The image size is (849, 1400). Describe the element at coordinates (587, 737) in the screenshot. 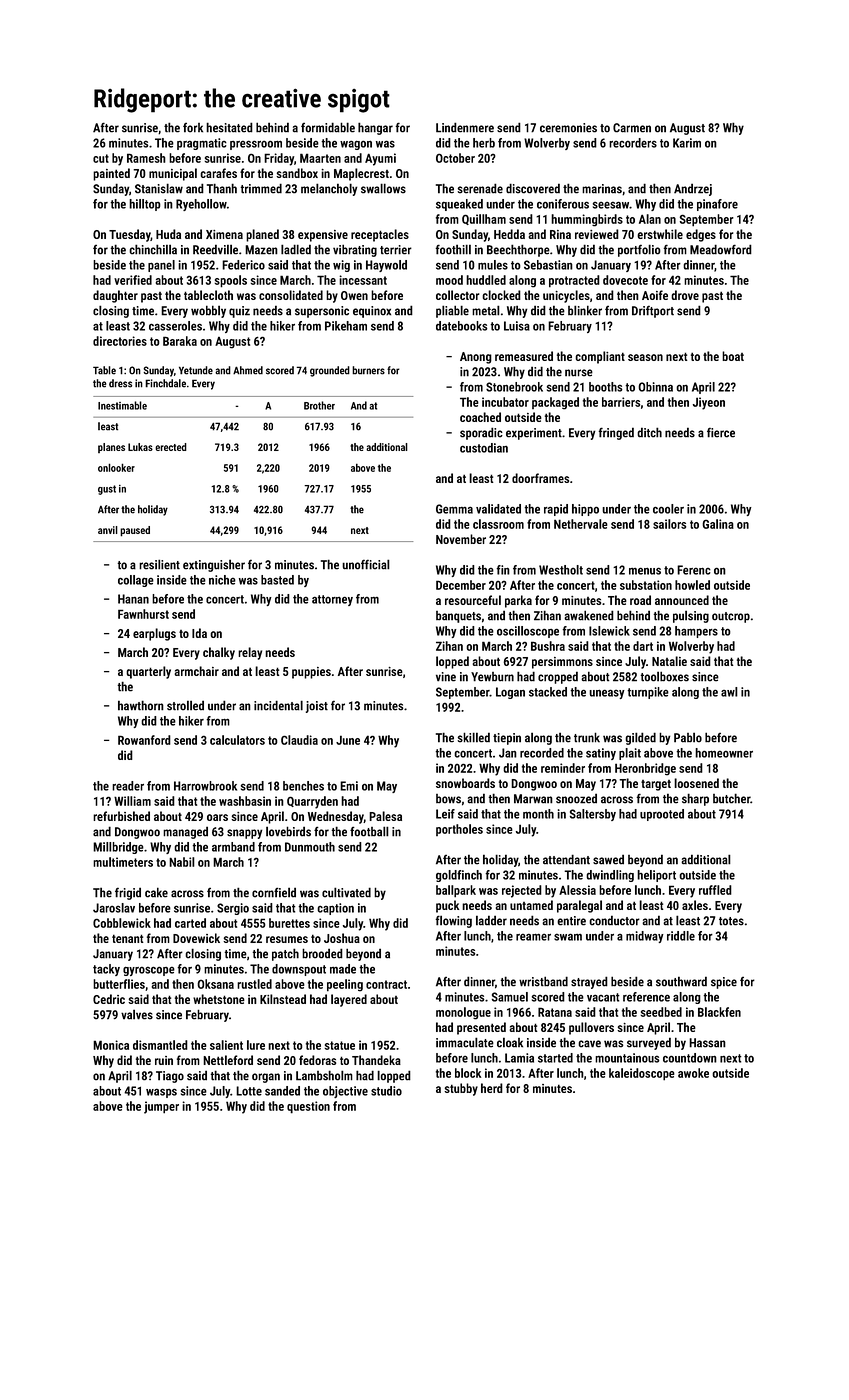

I see `trunk` at that location.
